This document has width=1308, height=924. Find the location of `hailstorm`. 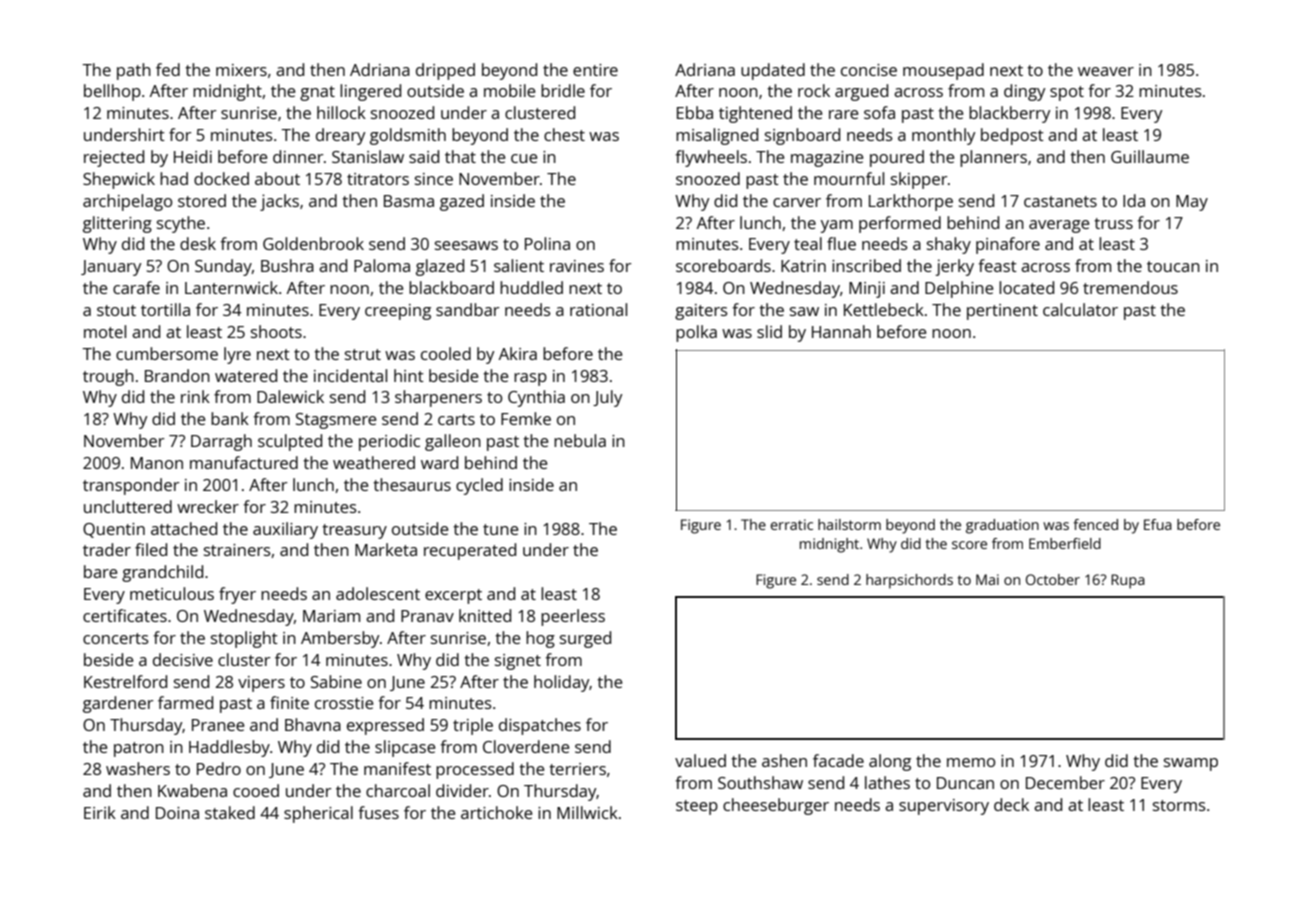

hailstorm is located at coordinates (849, 524).
